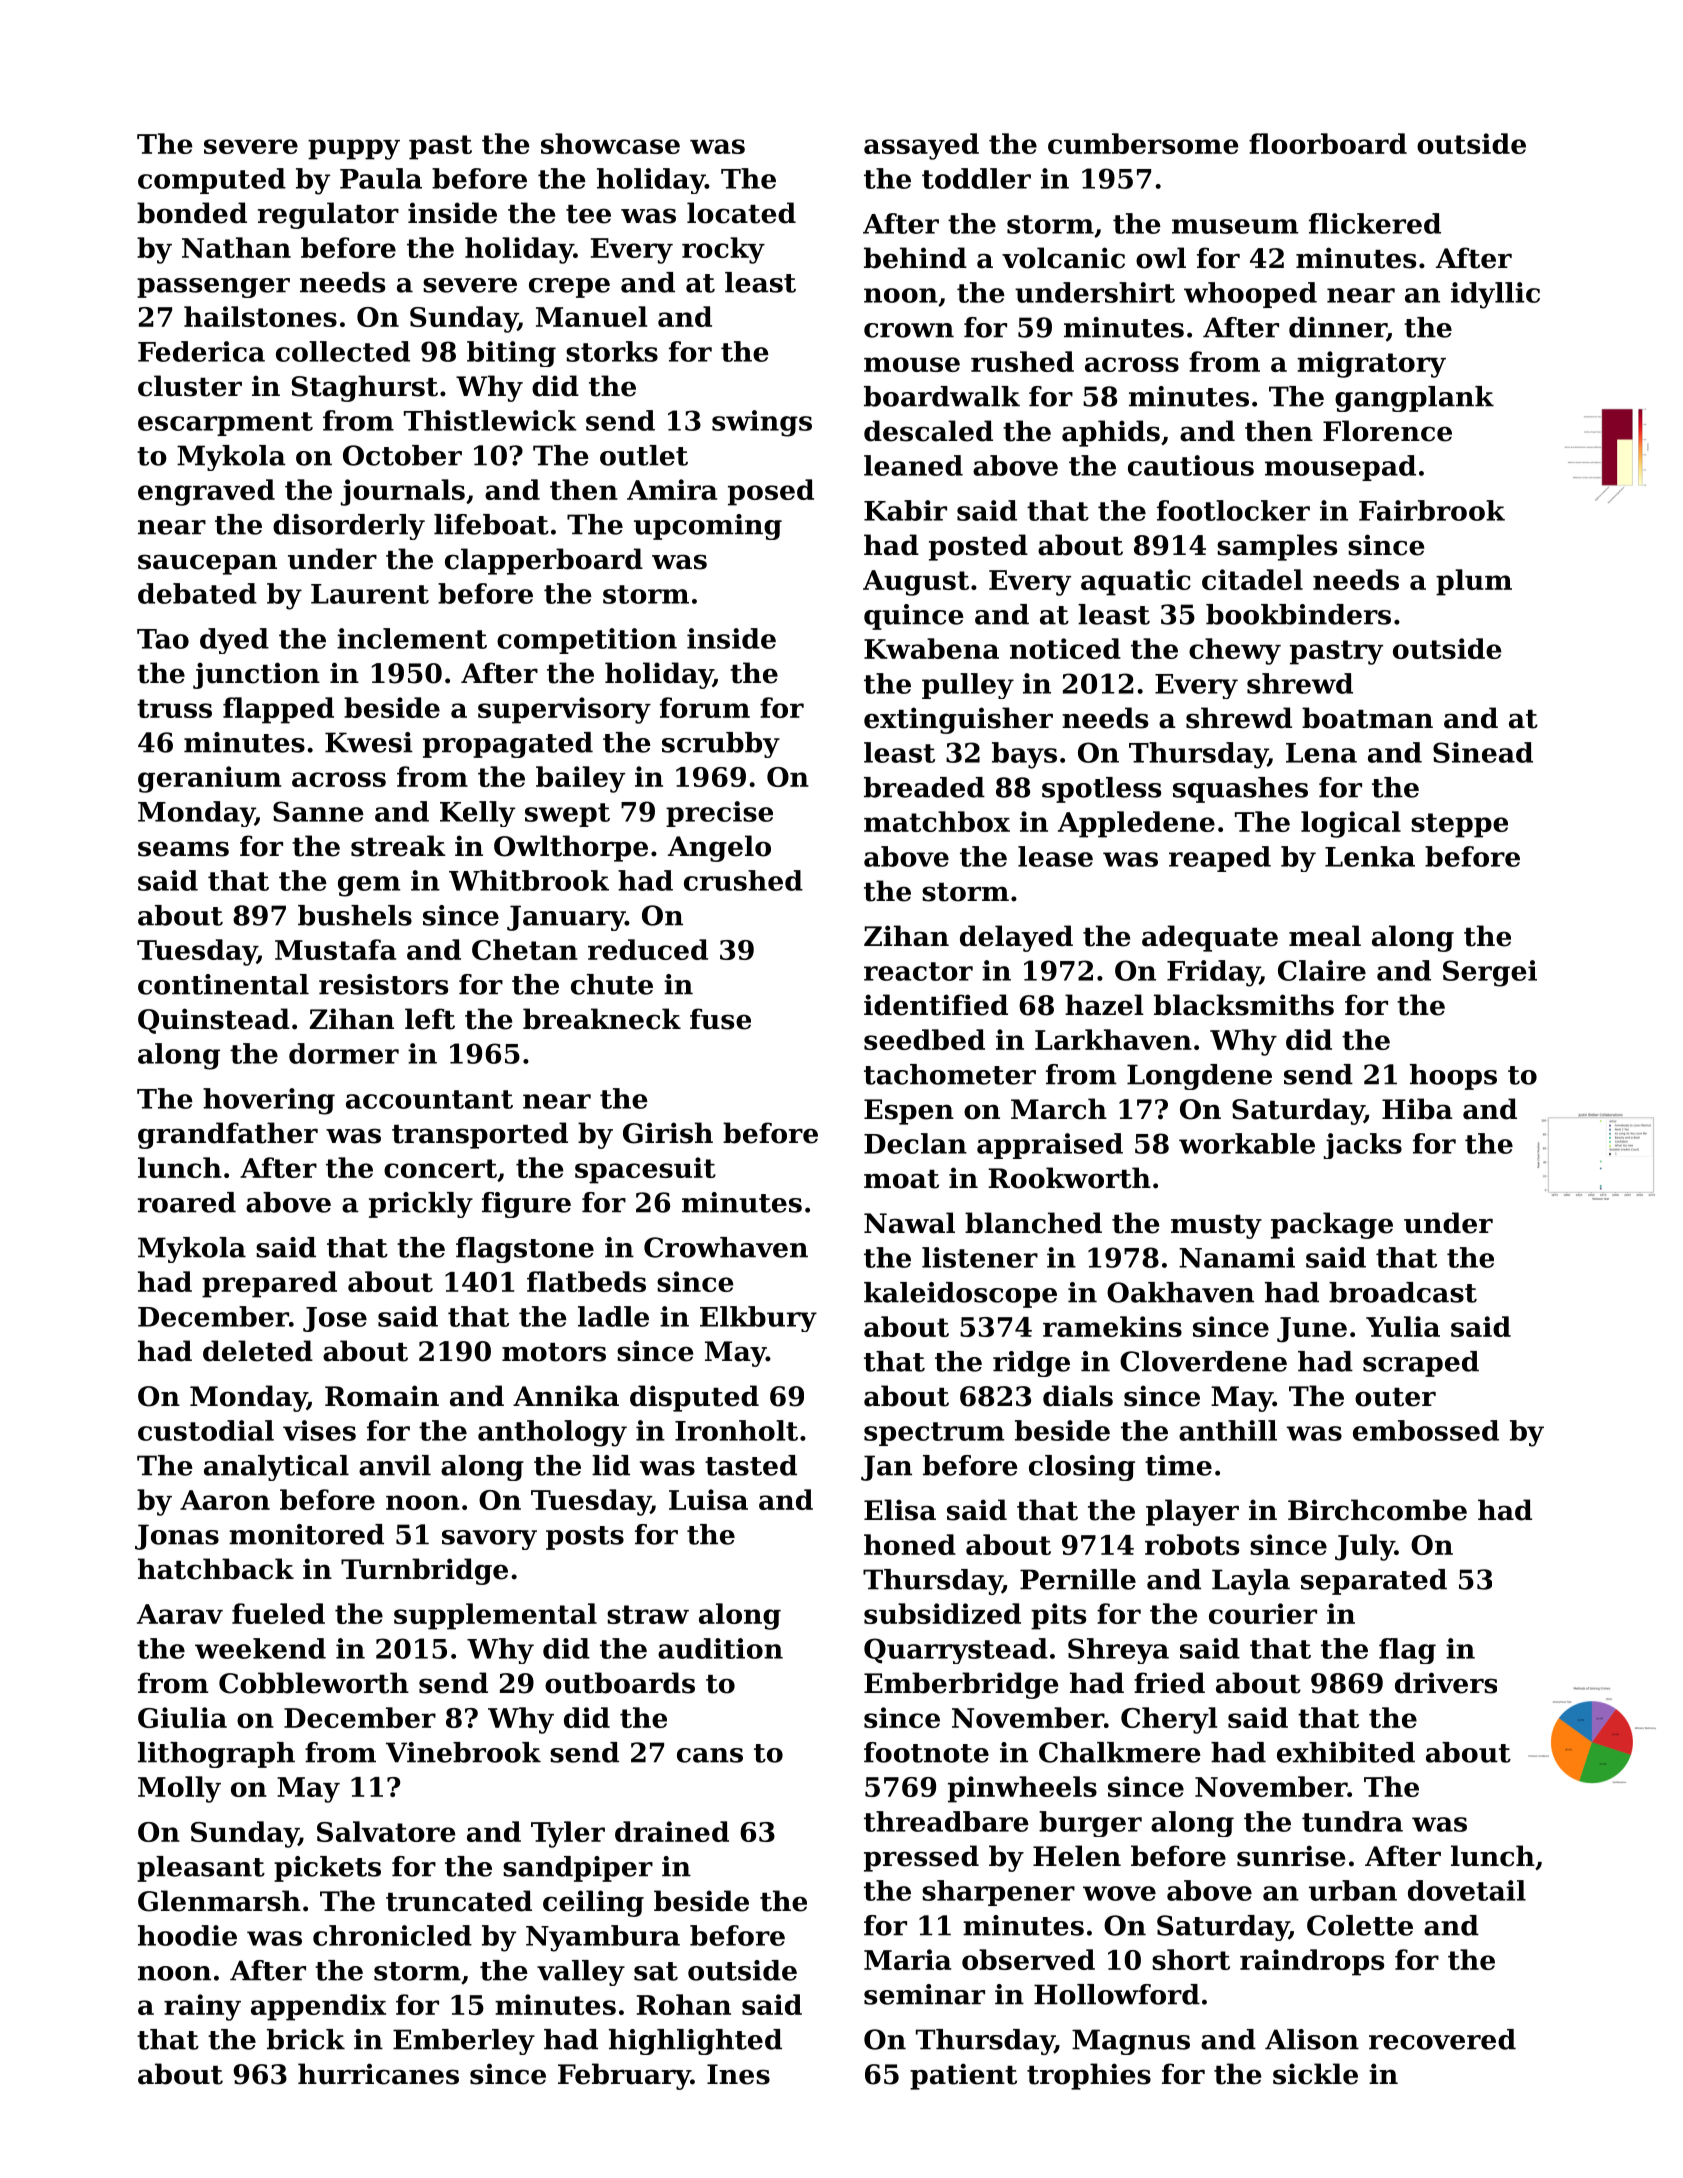 The height and width of the image is (2178, 1683). Describe the element at coordinates (910, 1544) in the image. I see `honed` at that location.
